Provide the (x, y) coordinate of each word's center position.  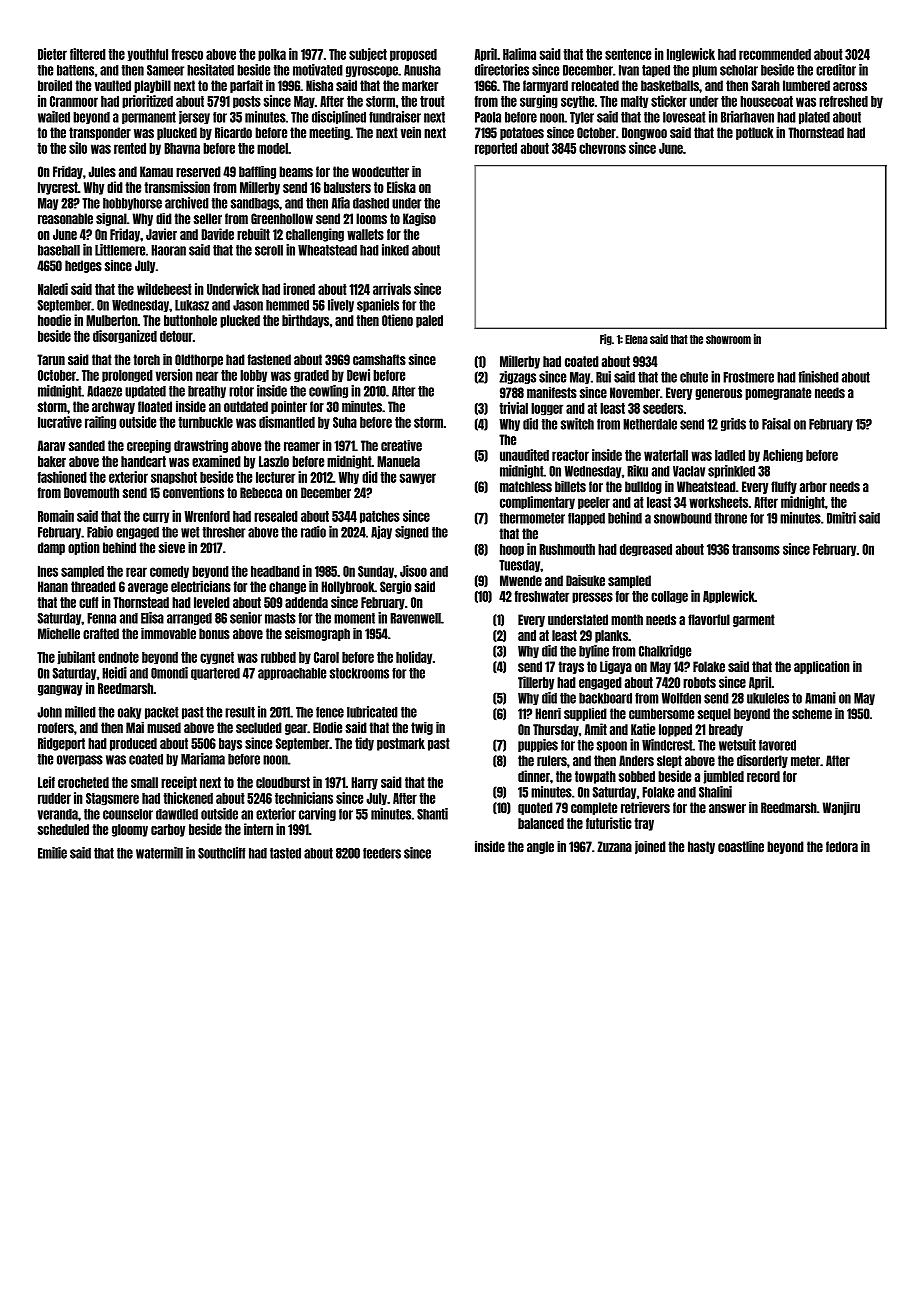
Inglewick (691, 55)
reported (496, 149)
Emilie (52, 853)
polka (272, 55)
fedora (842, 847)
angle (540, 847)
